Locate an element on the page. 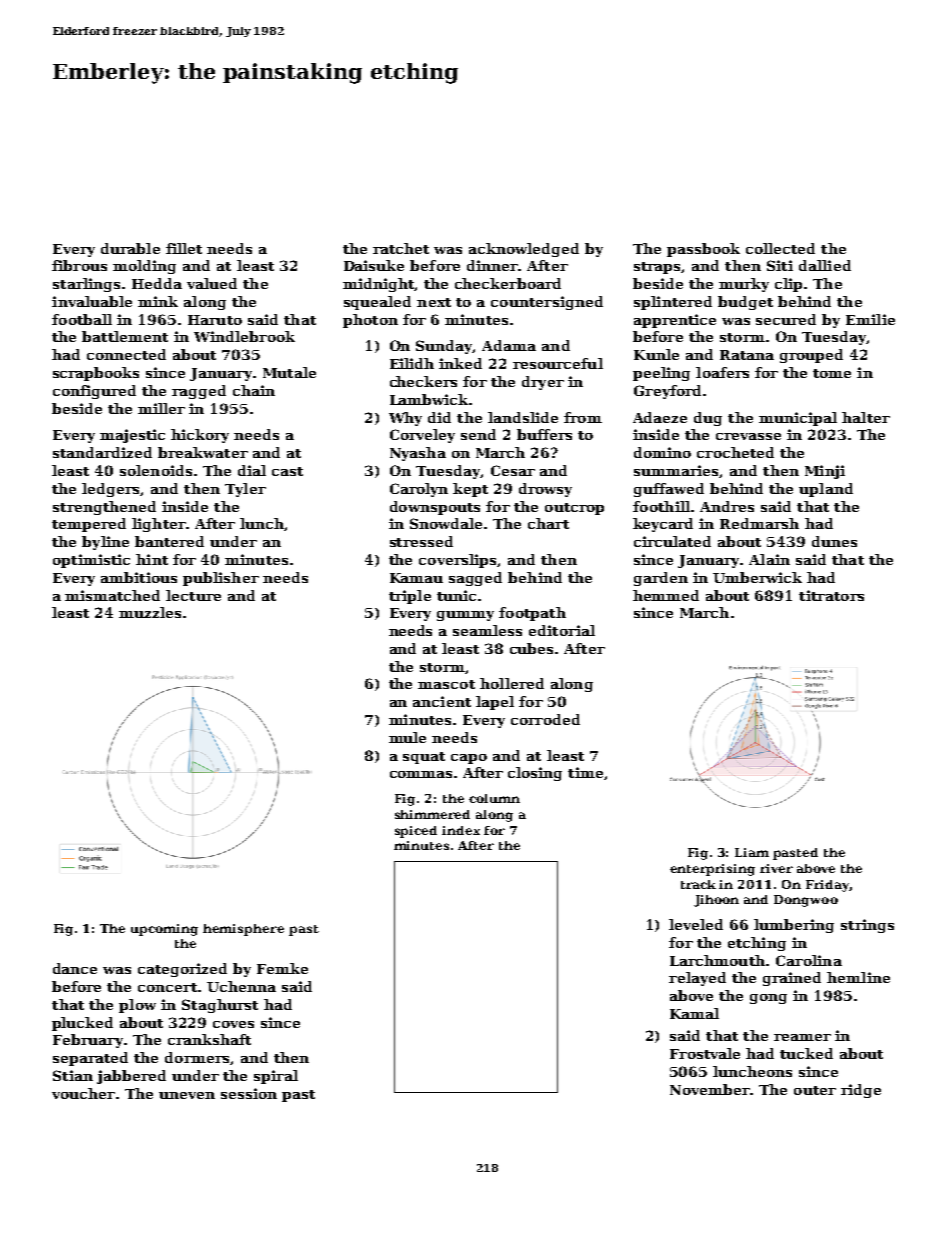 The height and width of the document is (1233, 952). uneven is located at coordinates (187, 1095).
